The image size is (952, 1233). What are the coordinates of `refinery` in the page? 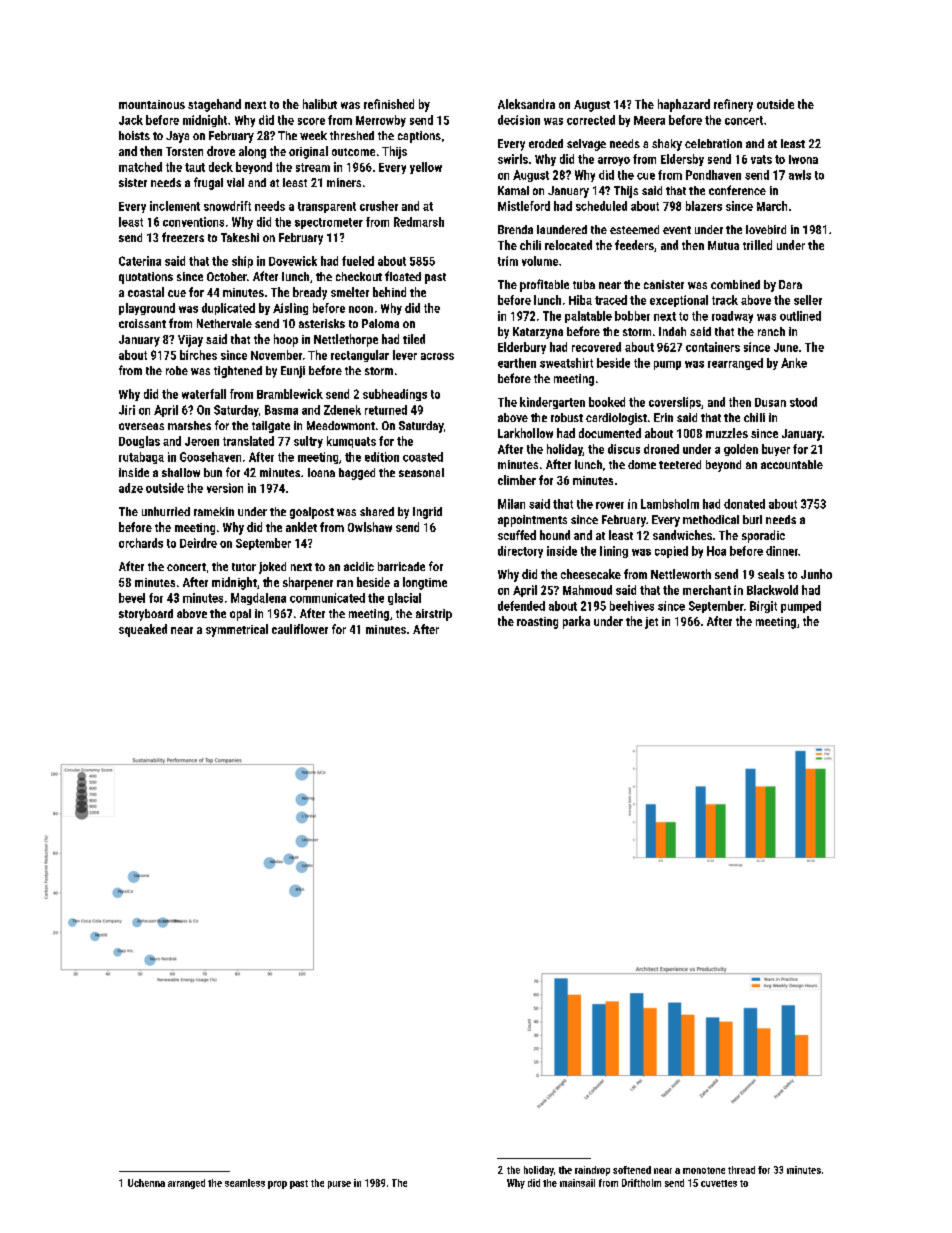 It's located at (733, 105).
